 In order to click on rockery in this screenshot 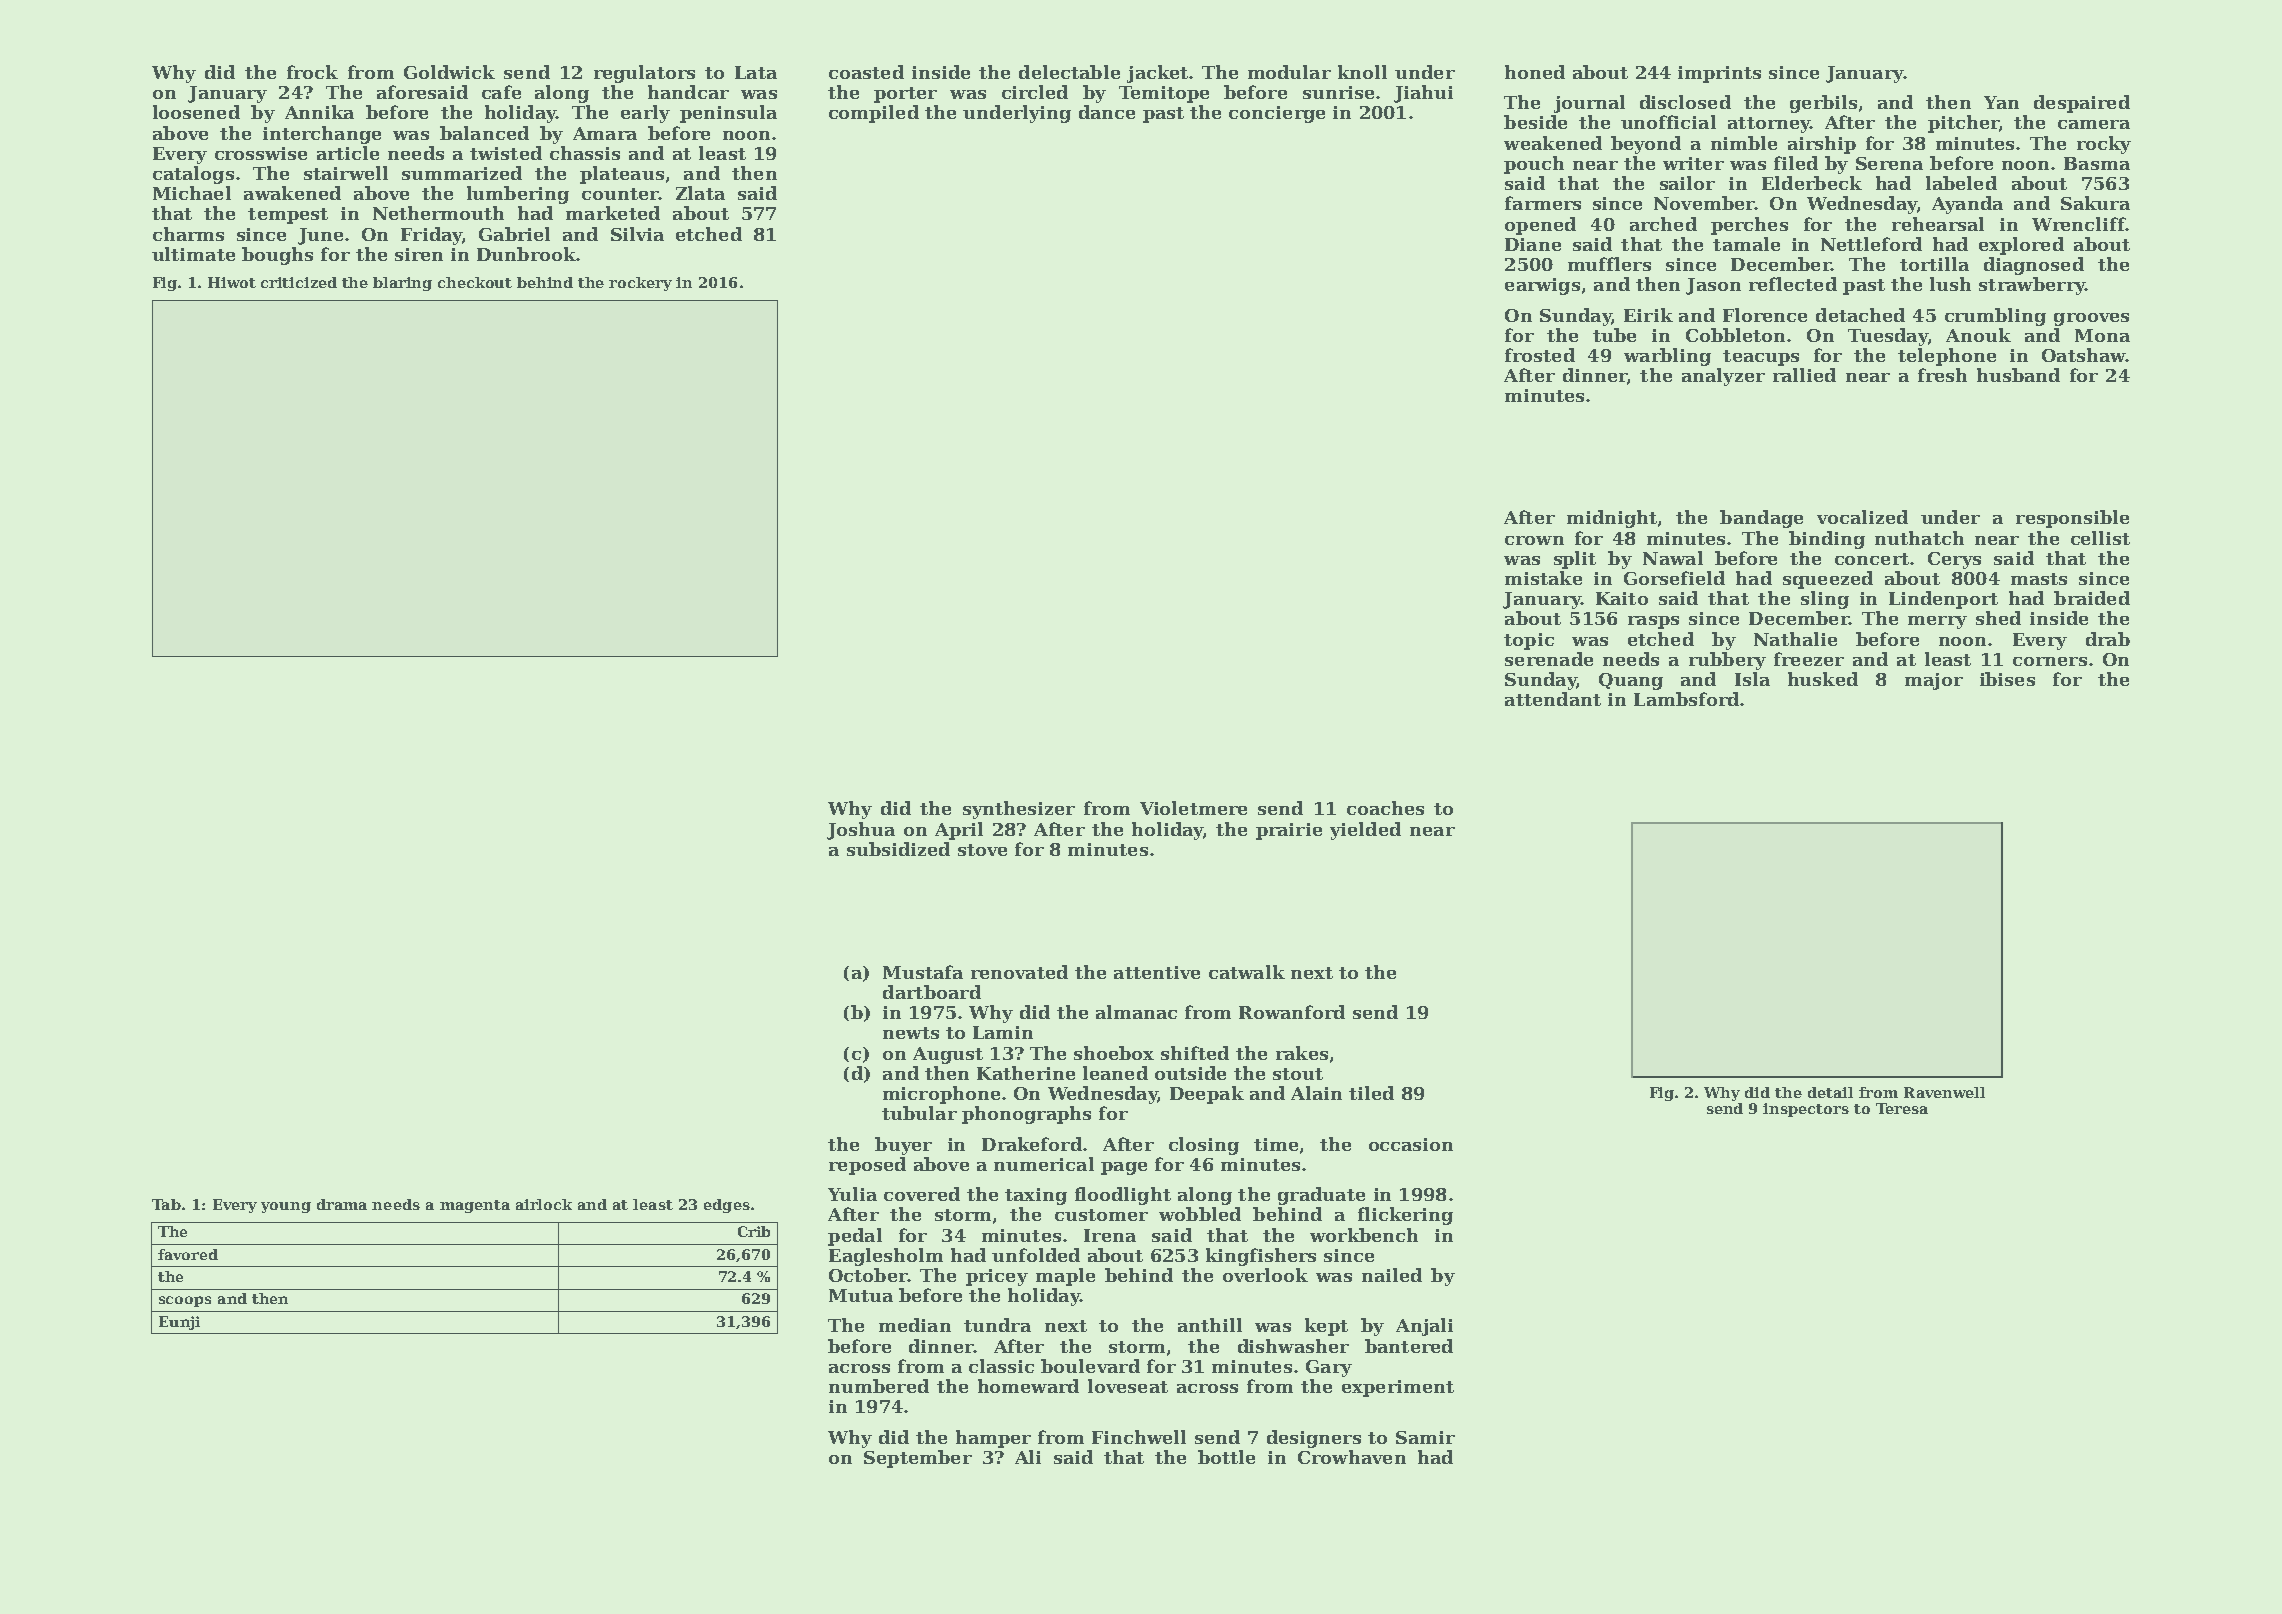, I will do `click(640, 284)`.
